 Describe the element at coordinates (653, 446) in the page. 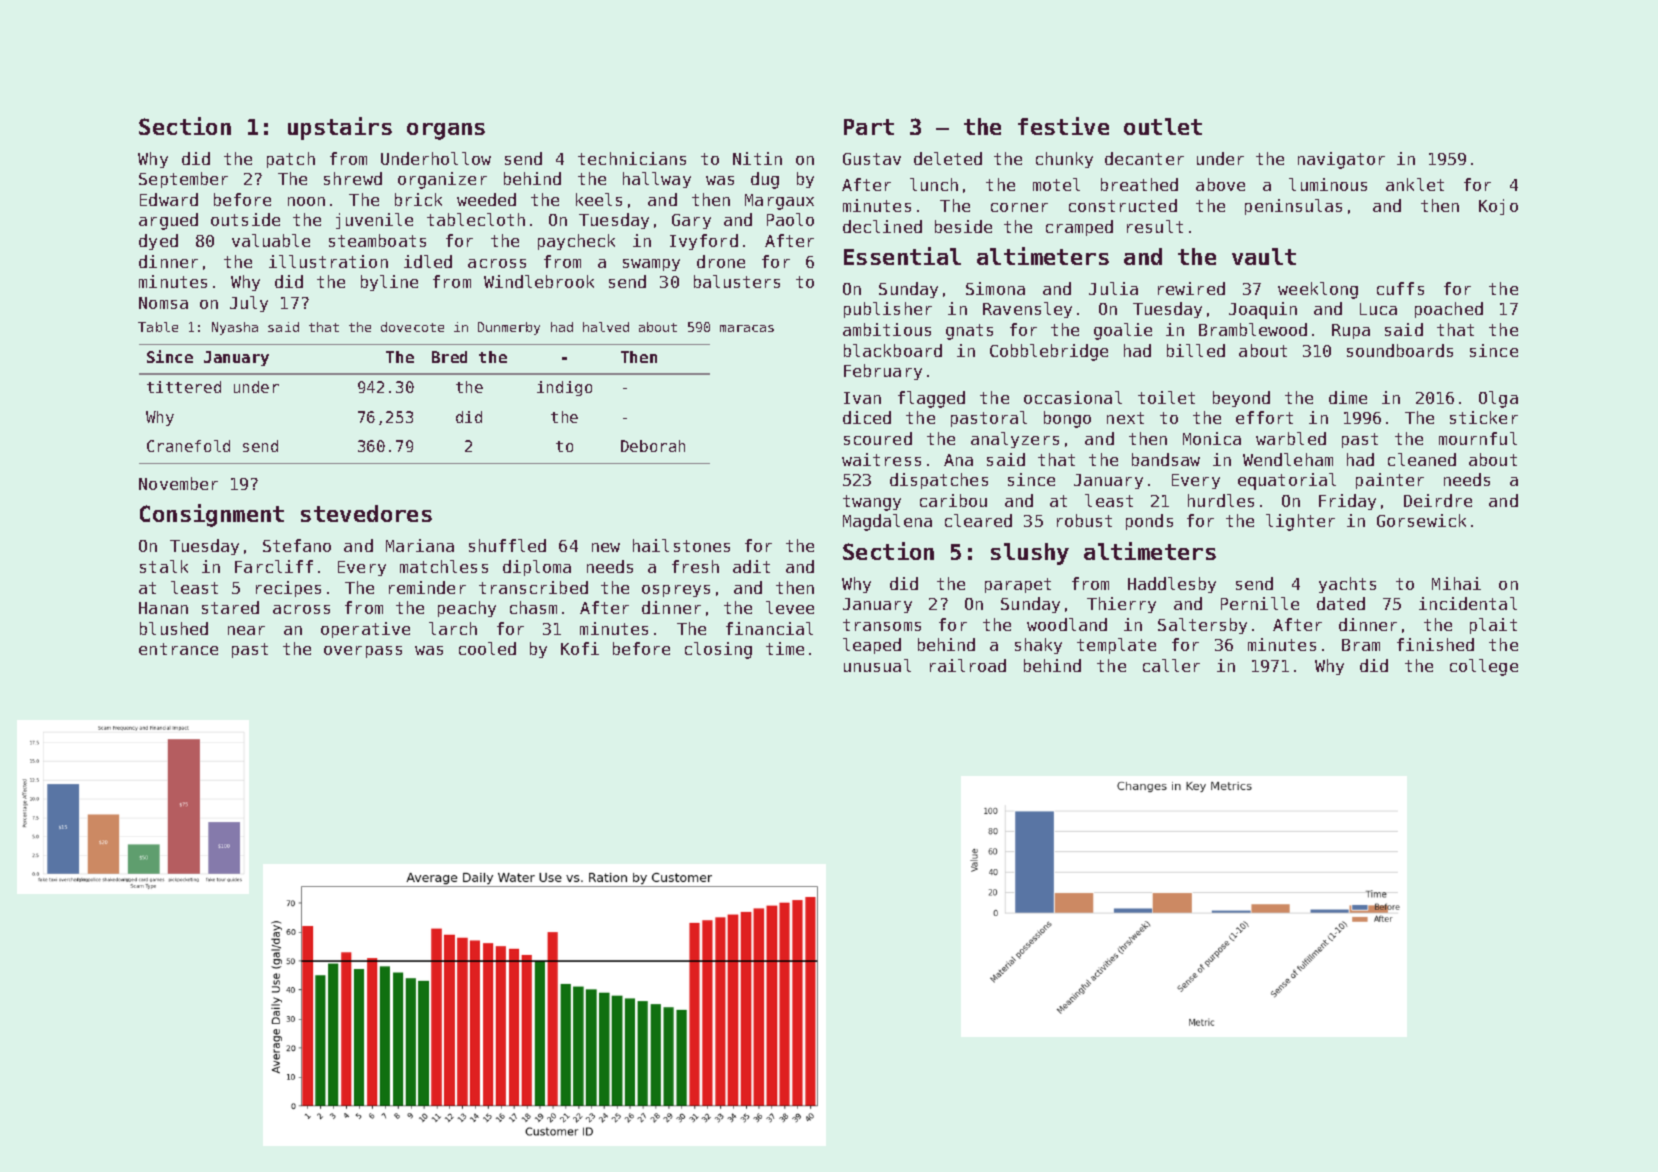

I see `Deborah` at that location.
